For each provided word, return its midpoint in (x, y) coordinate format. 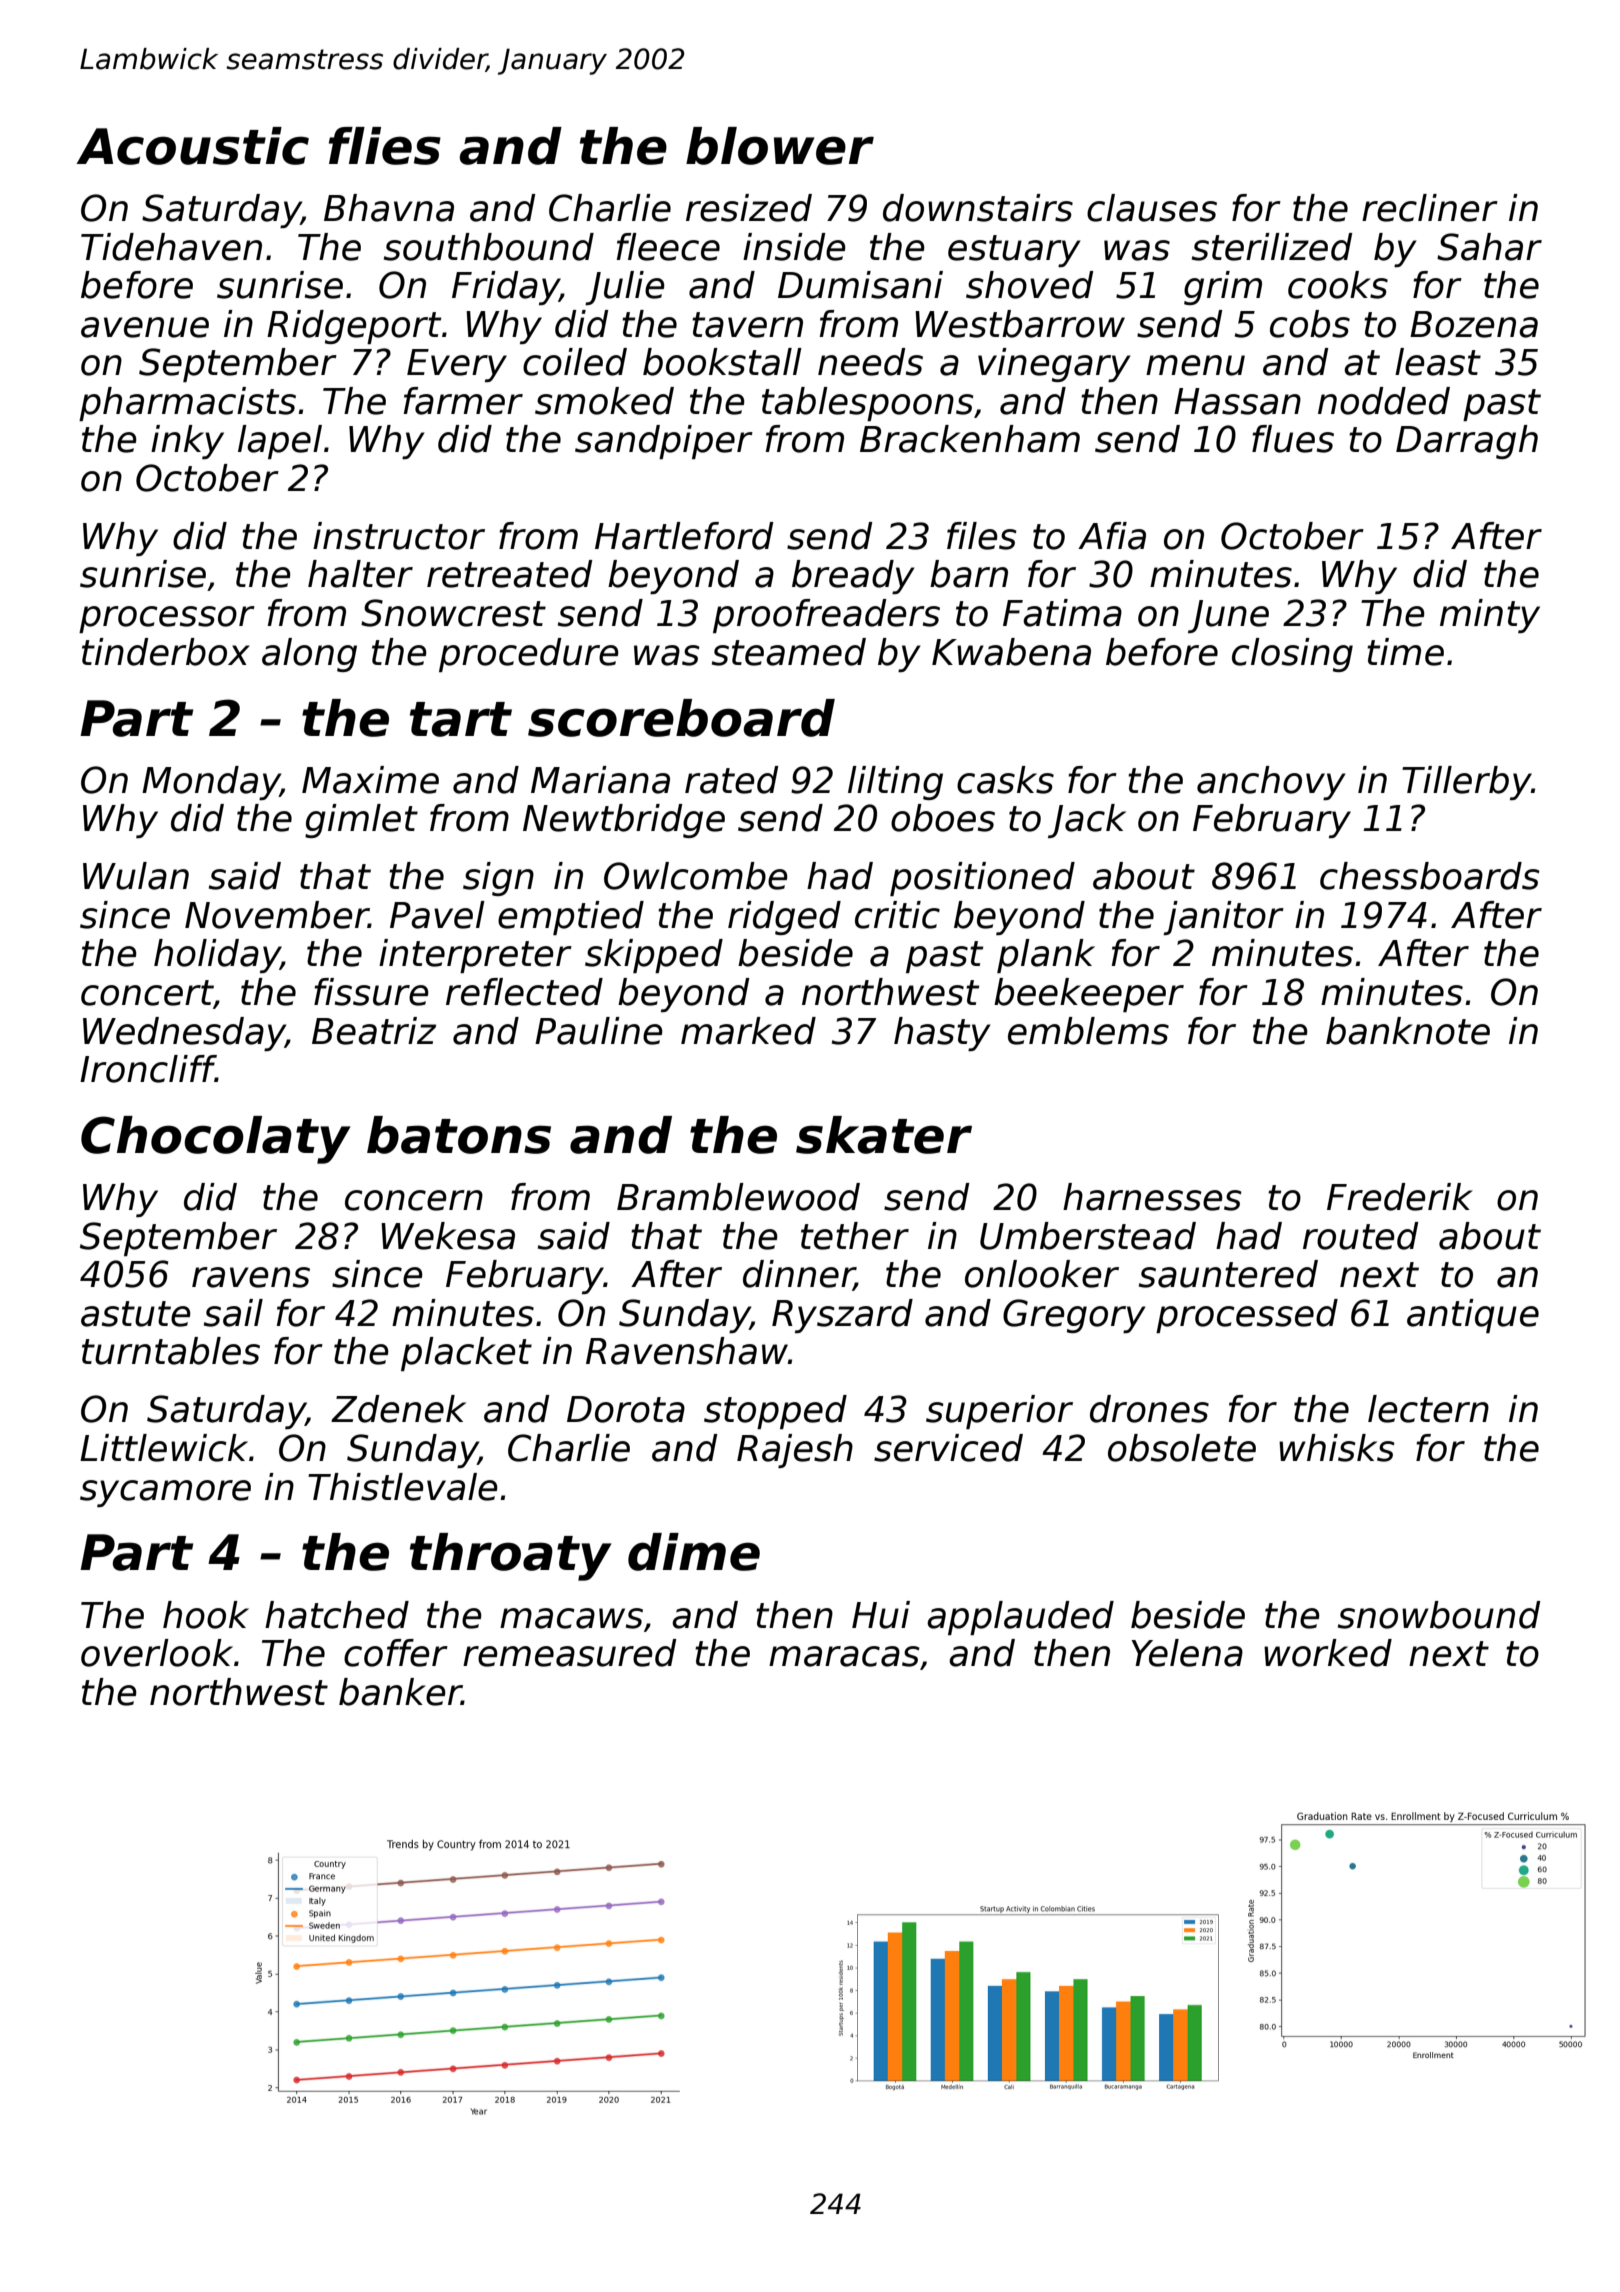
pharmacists (187, 404)
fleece (668, 247)
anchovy (1271, 783)
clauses (1152, 208)
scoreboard (681, 718)
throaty (511, 1557)
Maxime (370, 780)
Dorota (626, 1409)
